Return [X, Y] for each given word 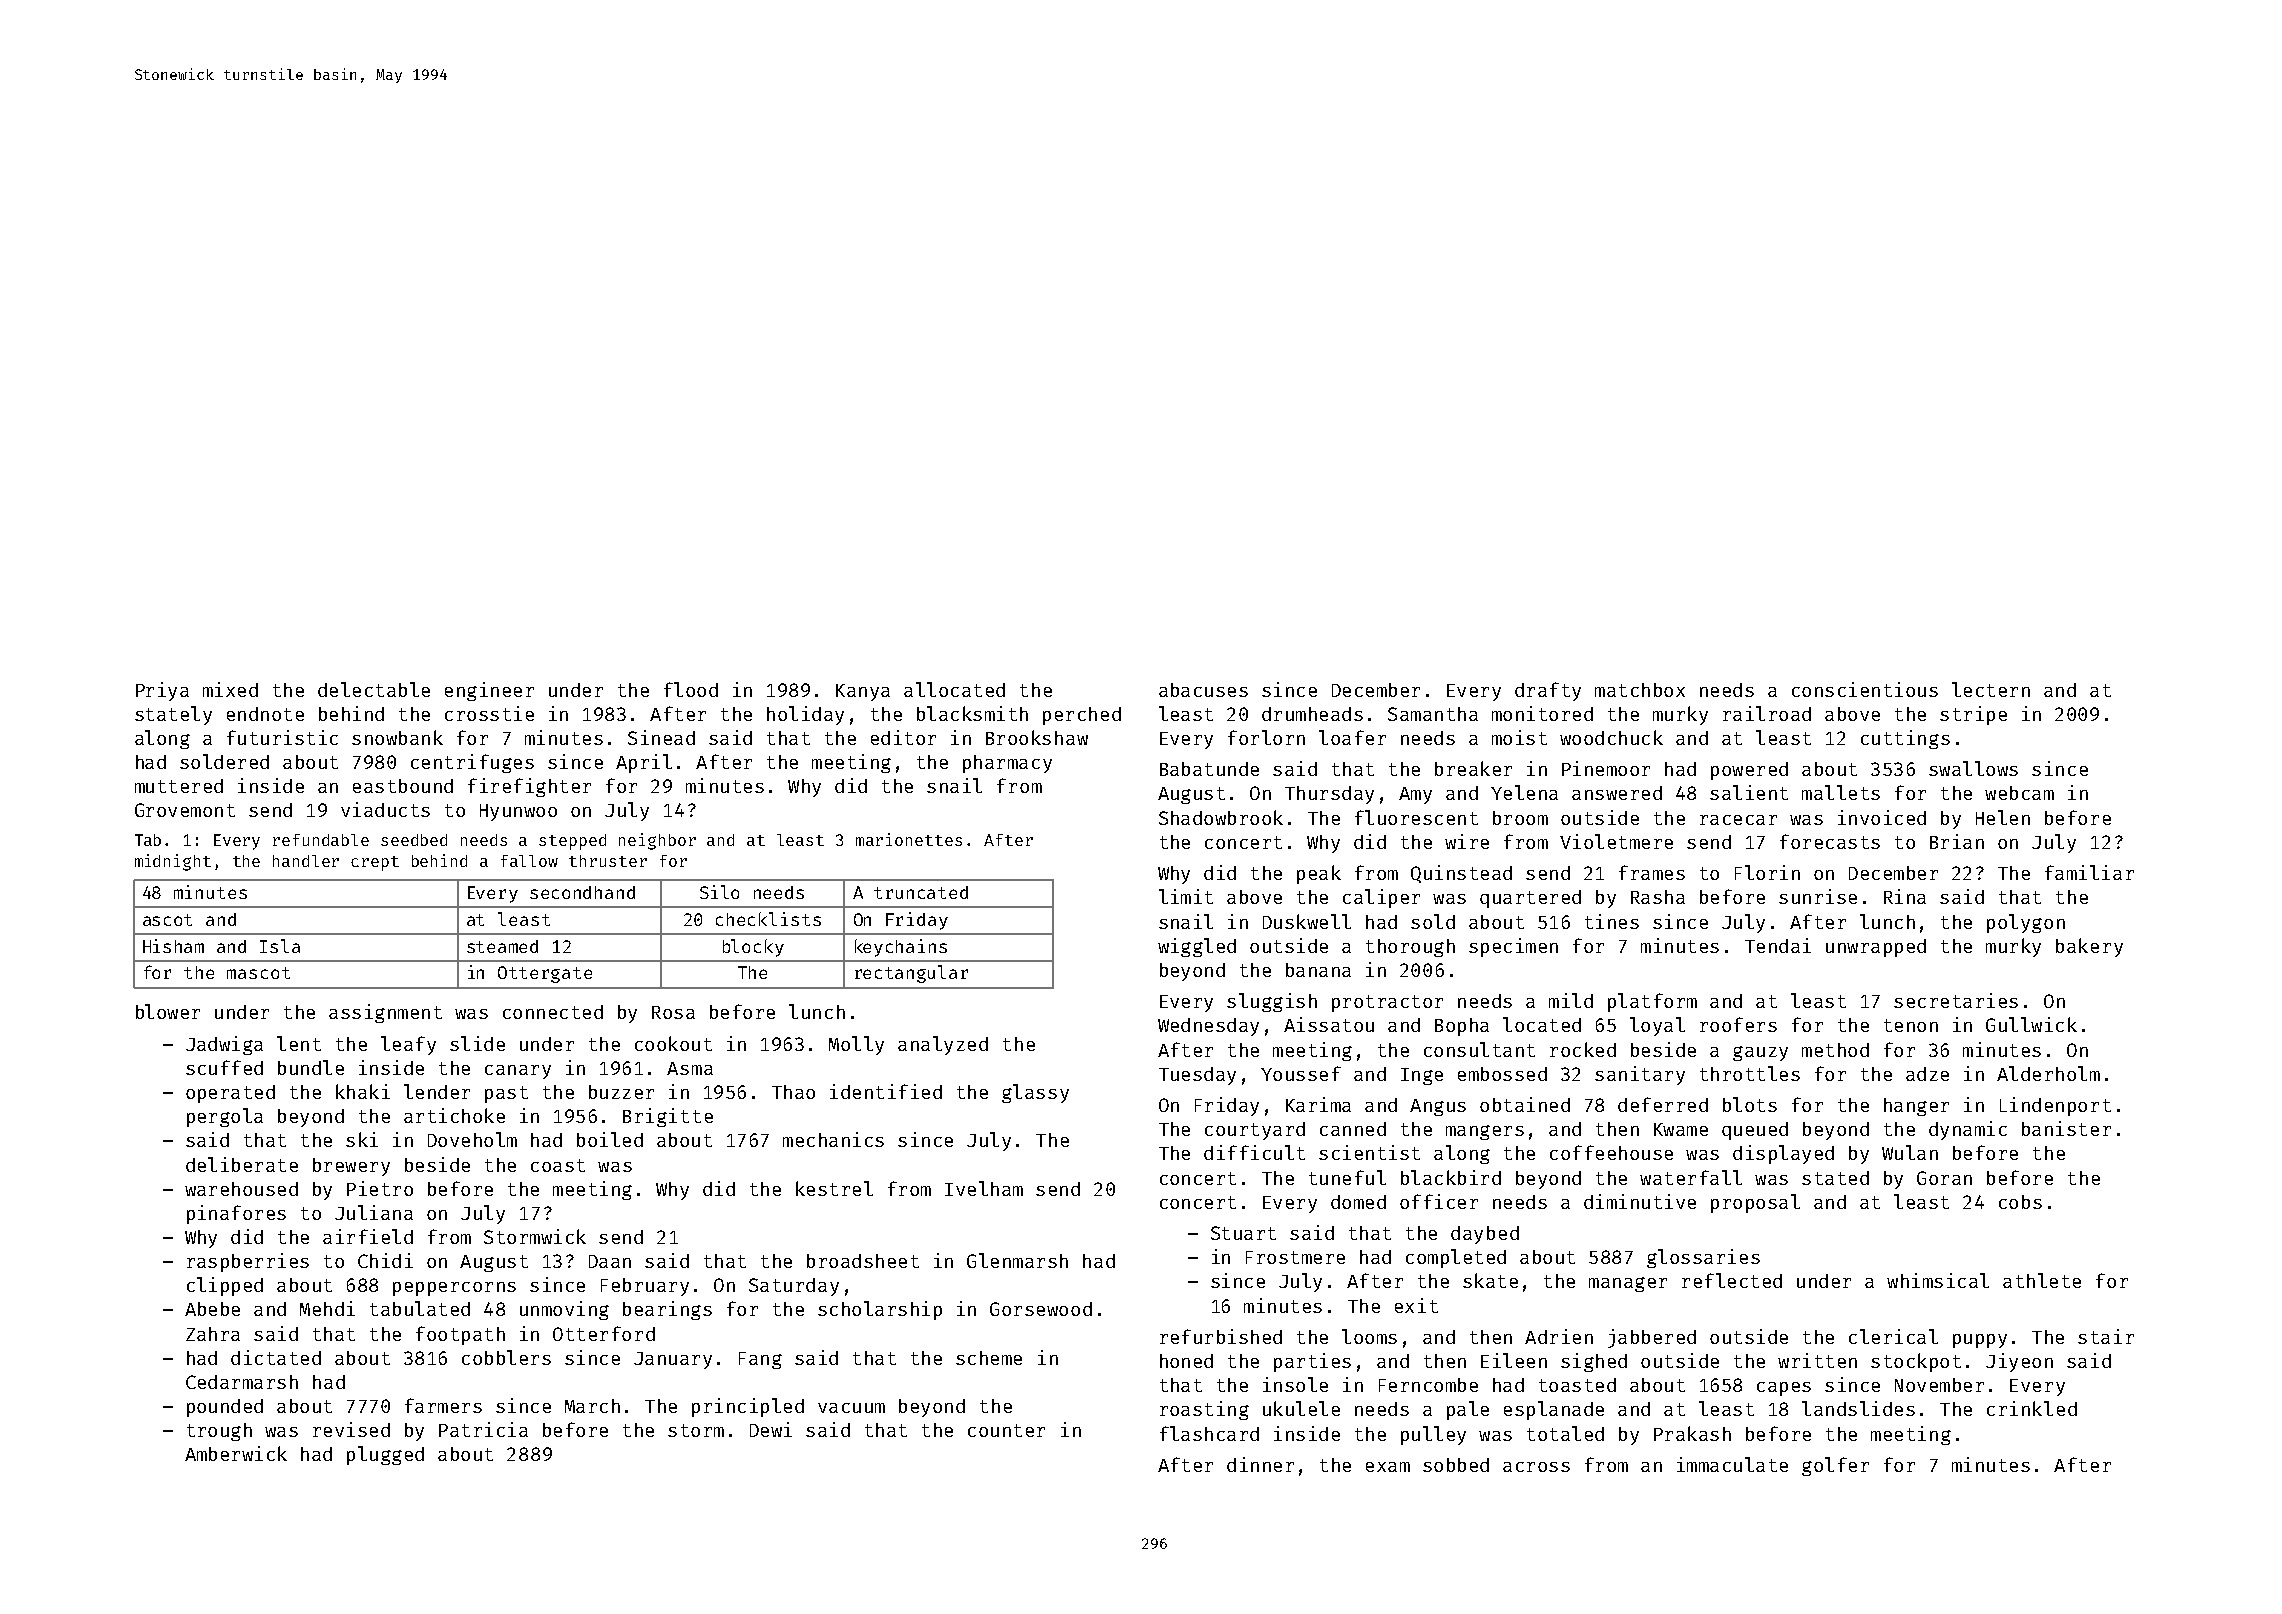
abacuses [1203, 690]
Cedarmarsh [242, 1382]
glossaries [1703, 1258]
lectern [1991, 689]
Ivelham [984, 1188]
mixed [230, 689]
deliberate [242, 1164]
